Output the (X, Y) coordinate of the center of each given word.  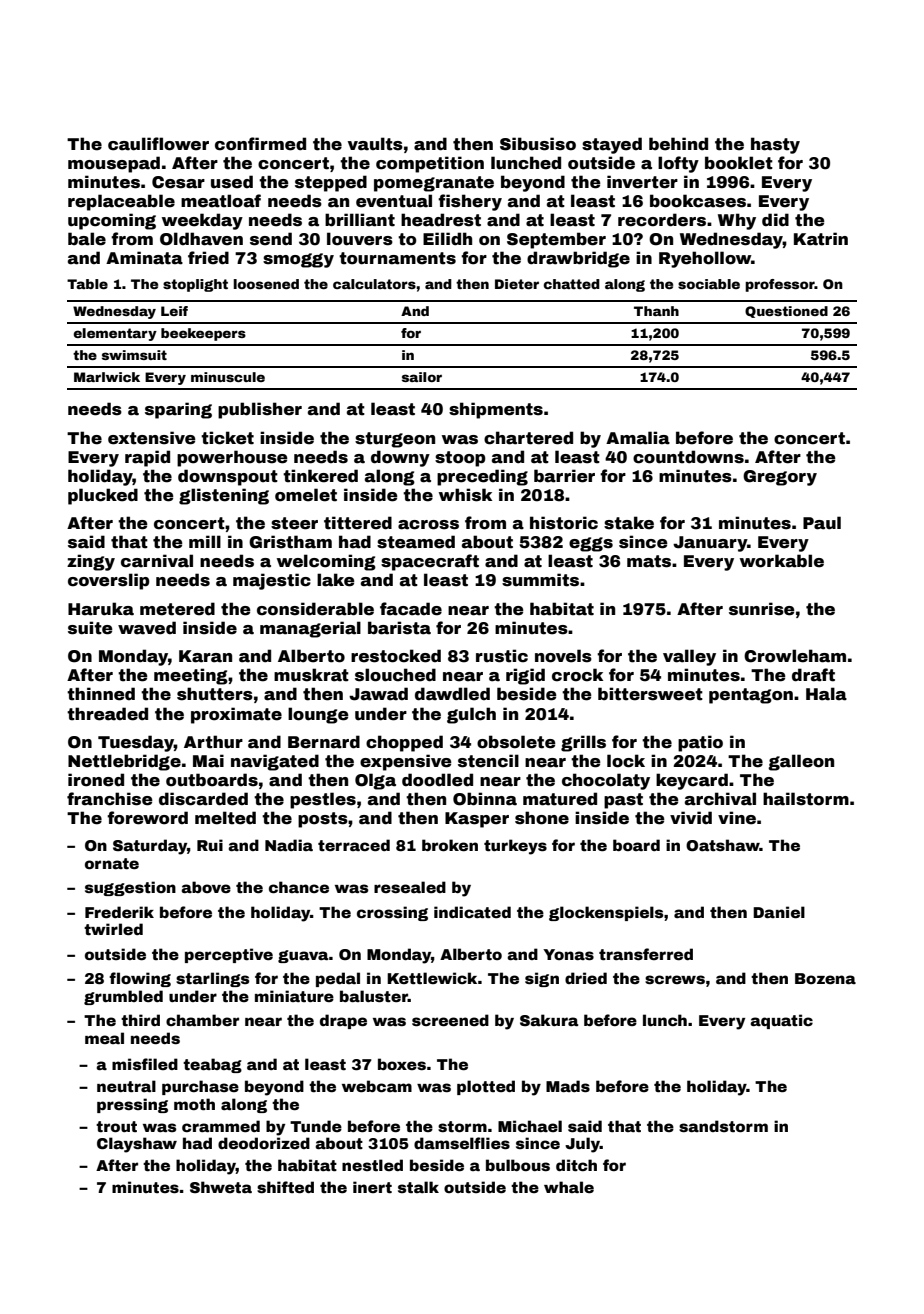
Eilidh (447, 239)
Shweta (221, 1187)
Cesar (178, 182)
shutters (215, 694)
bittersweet (650, 694)
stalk (418, 1187)
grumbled (123, 997)
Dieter (517, 284)
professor (780, 285)
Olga (375, 781)
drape (343, 1021)
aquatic (781, 1021)
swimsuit (134, 355)
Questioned (786, 312)
